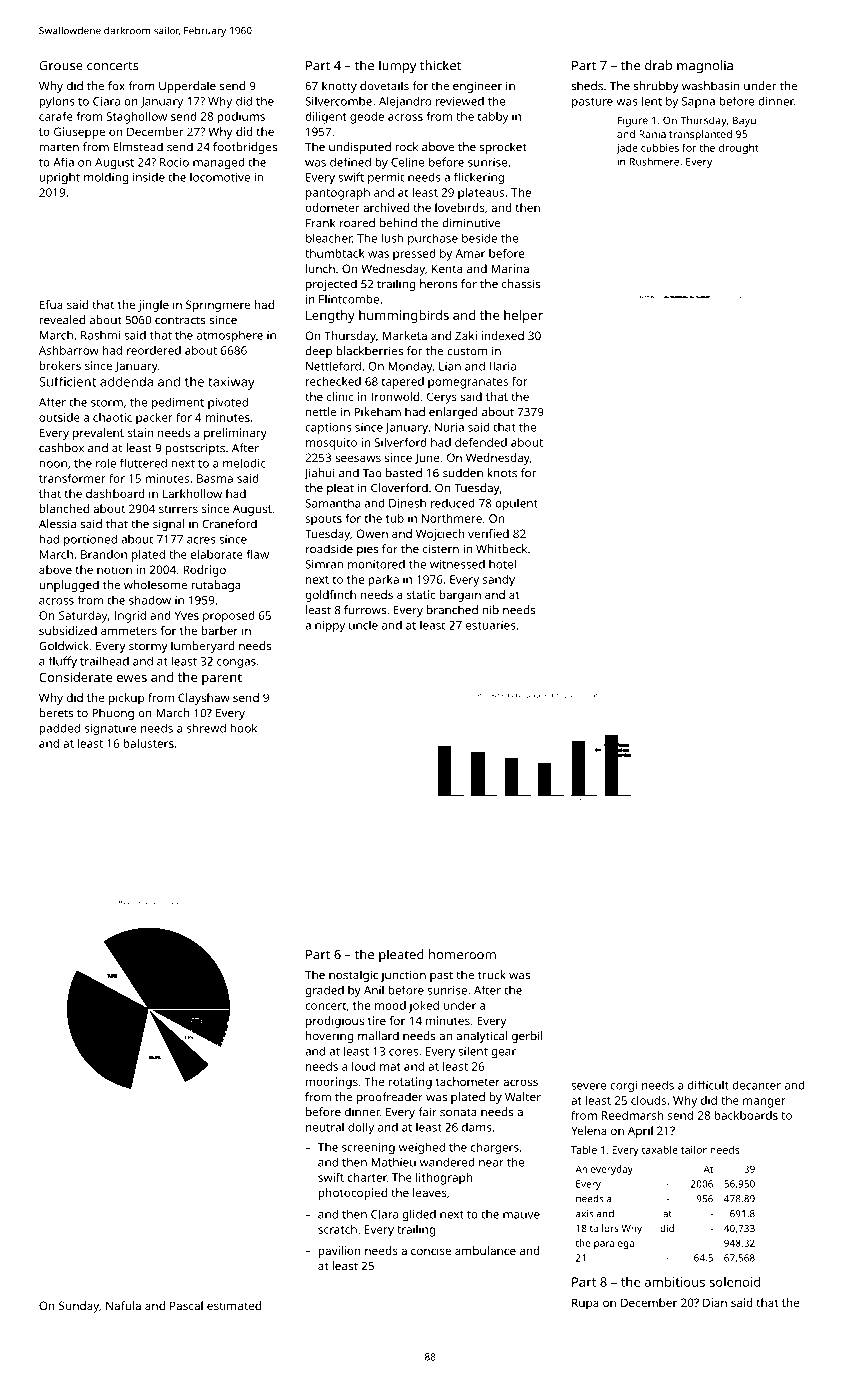  Describe the element at coordinates (123, 1305) in the image. I see `Nafula` at that location.
